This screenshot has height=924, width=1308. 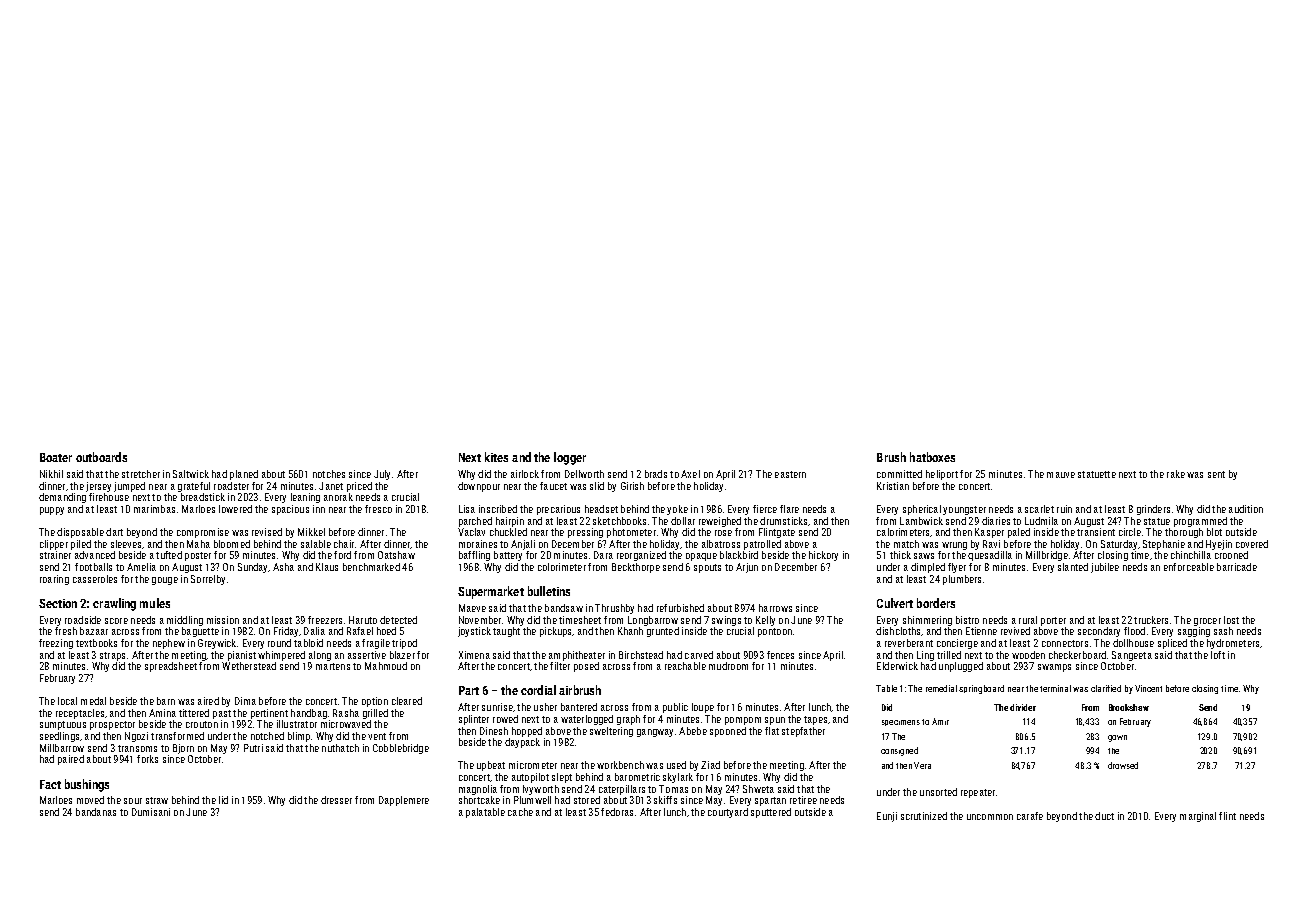 What do you see at coordinates (936, 603) in the screenshot?
I see `borders` at bounding box center [936, 603].
